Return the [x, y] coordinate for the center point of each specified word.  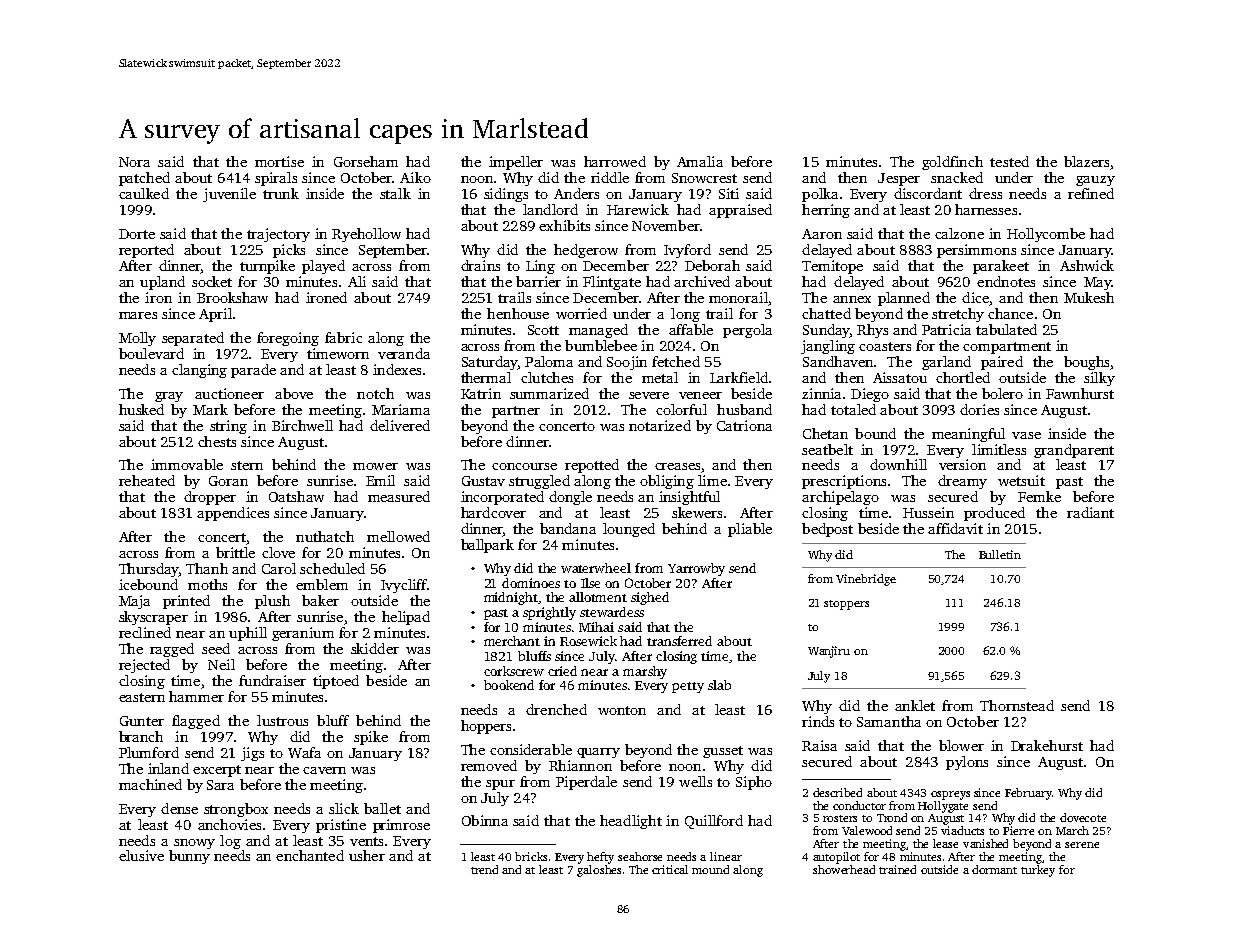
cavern [324, 770]
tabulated [1006, 329]
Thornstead [1017, 705]
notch [375, 393]
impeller [516, 163]
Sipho [754, 783]
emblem [322, 584]
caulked [144, 193]
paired [1002, 363]
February [1028, 794]
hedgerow [586, 251]
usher [367, 855]
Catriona [744, 425]
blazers [1086, 161]
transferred [679, 641]
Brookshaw [232, 297]
